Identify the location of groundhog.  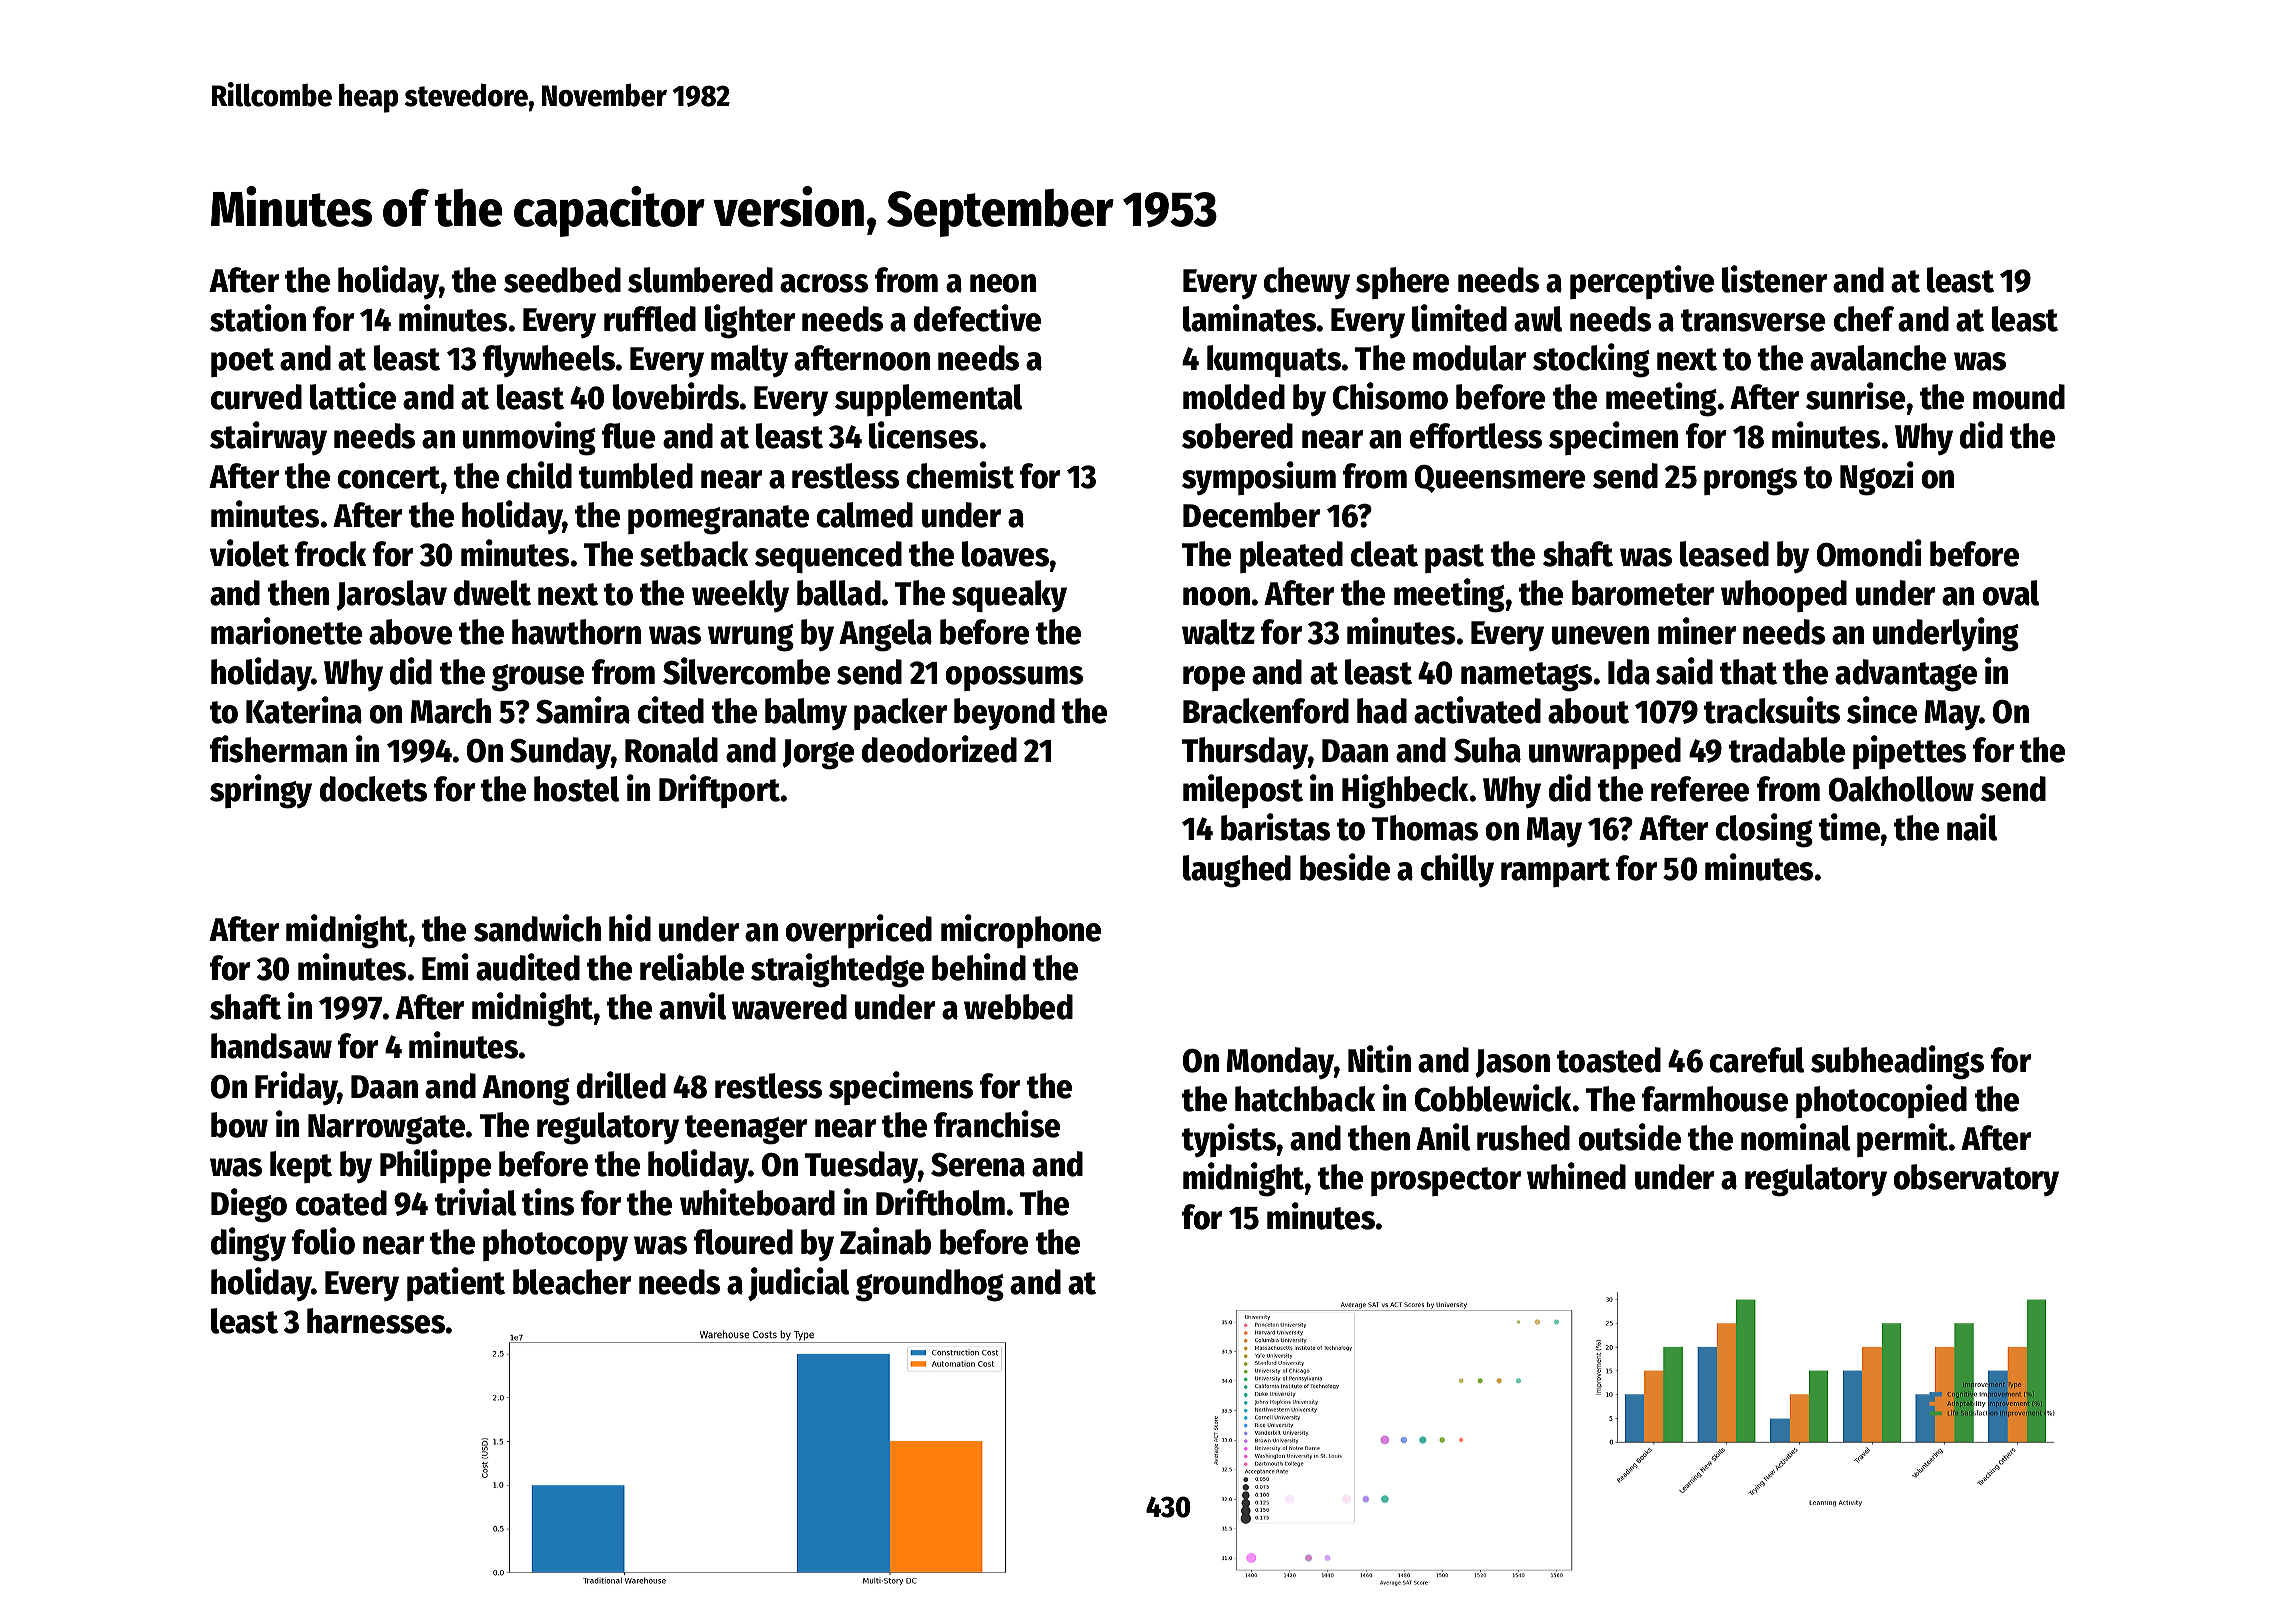
(930, 1285).
